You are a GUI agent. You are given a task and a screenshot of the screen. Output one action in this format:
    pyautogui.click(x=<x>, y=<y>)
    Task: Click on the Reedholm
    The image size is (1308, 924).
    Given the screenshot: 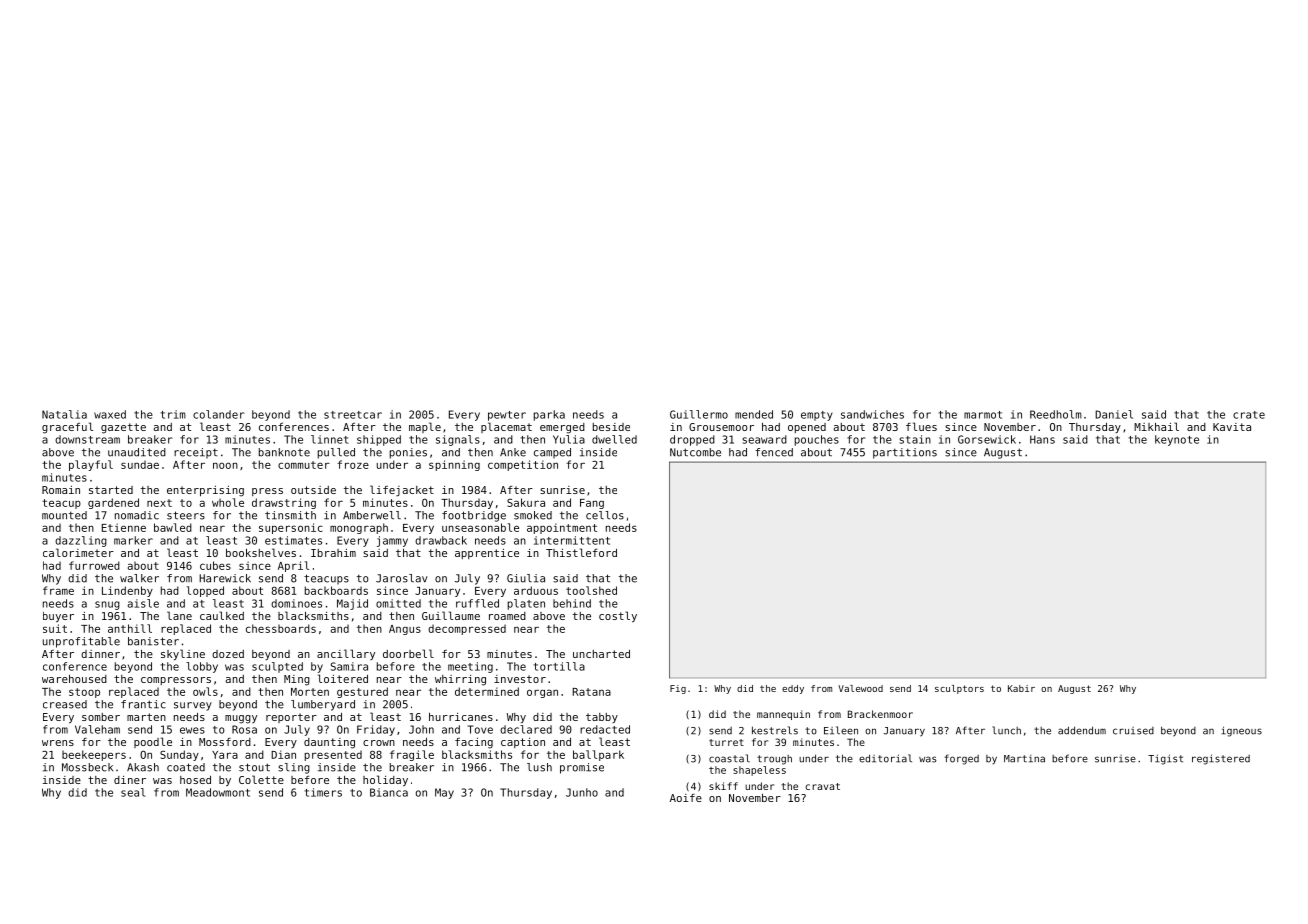 What is the action you would take?
    pyautogui.click(x=1056, y=414)
